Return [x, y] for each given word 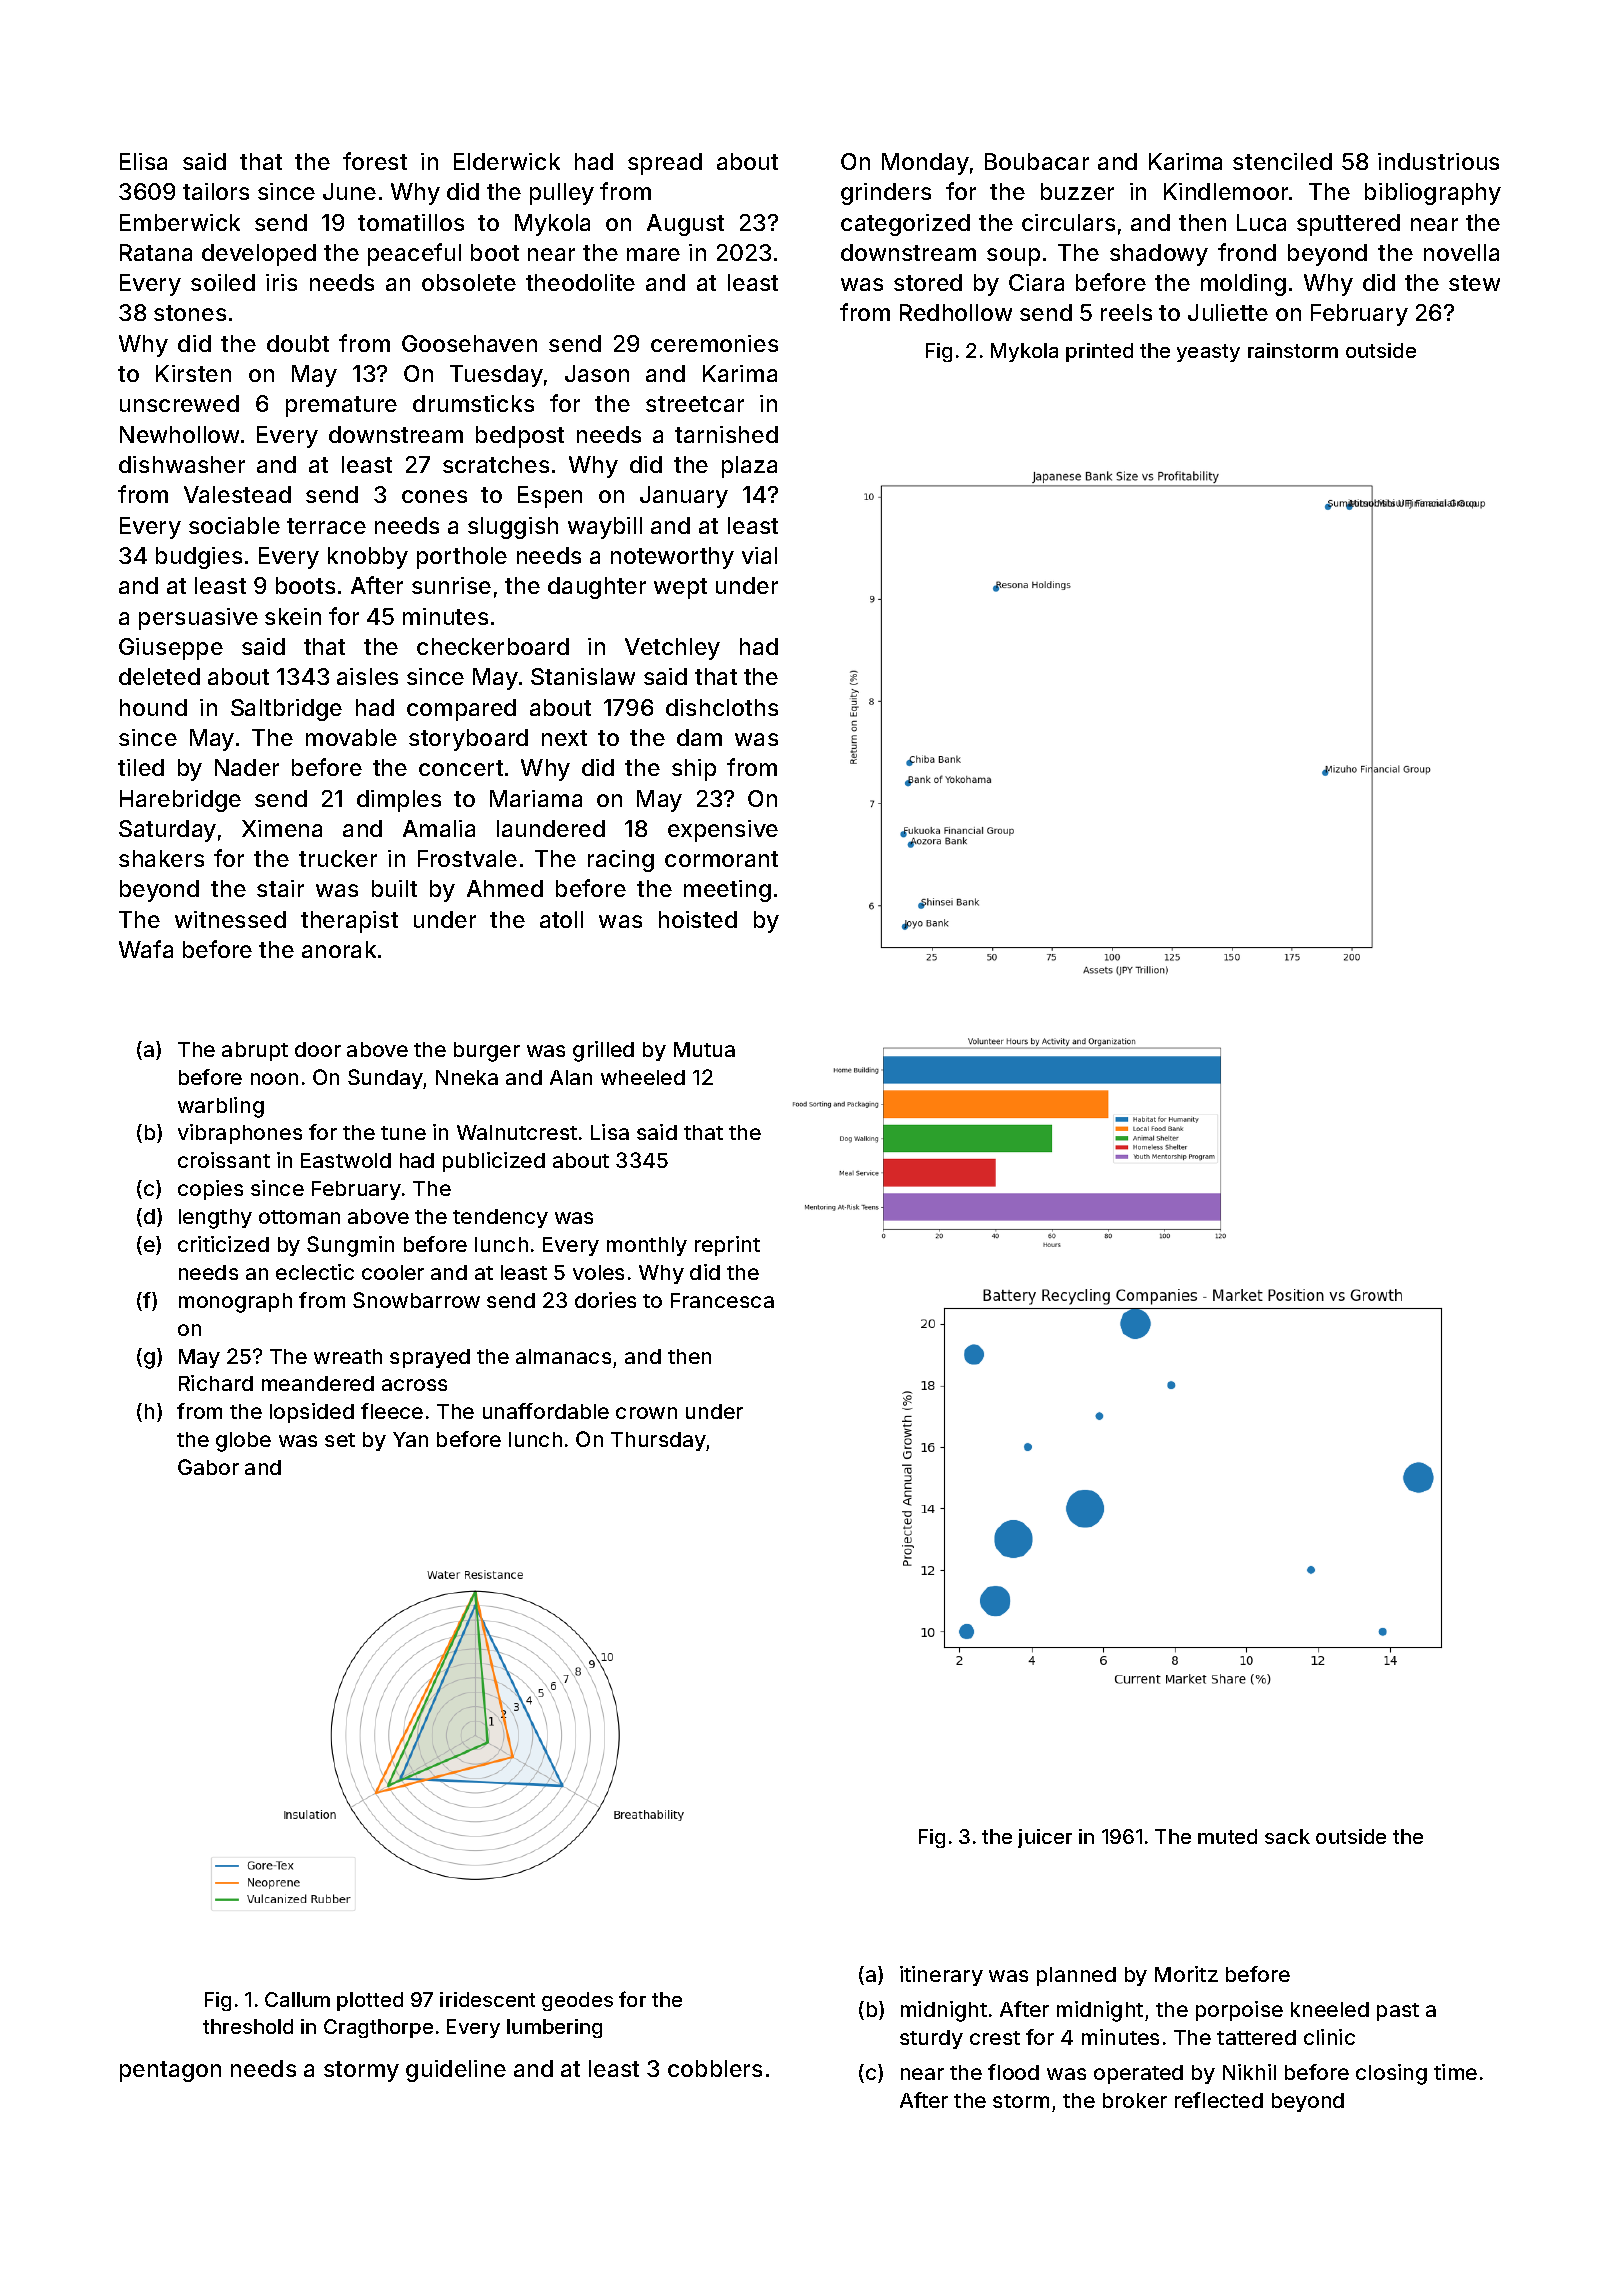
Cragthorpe [378, 2028]
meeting [727, 891]
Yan [410, 1439]
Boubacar [1037, 161]
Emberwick [180, 222]
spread [665, 164]
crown [646, 1413]
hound [153, 707]
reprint [727, 1246]
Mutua [704, 1049]
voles [598, 1272]
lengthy [215, 1219]
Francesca [722, 1300]
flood [1013, 2072]
